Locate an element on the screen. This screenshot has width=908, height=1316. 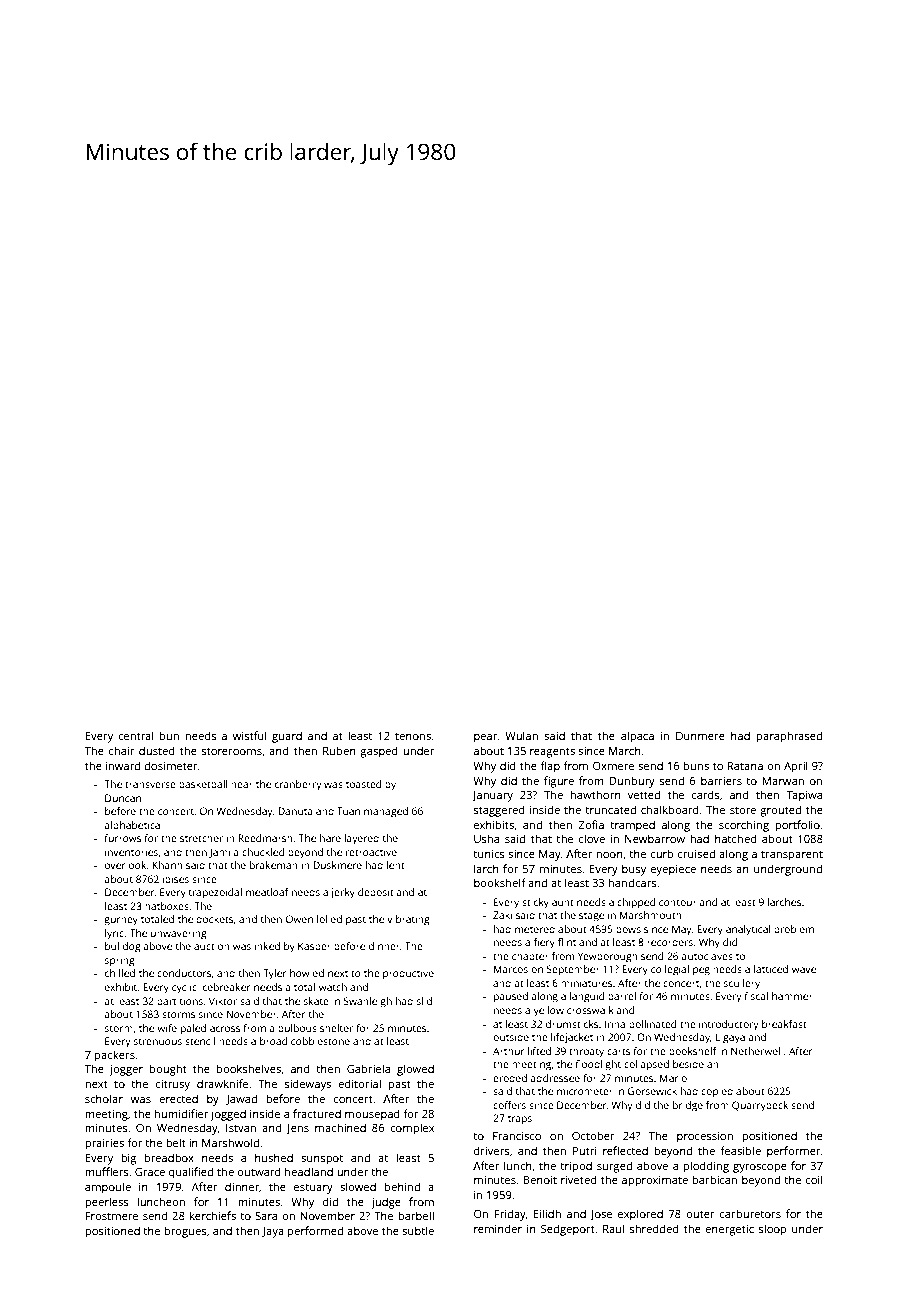
reagents is located at coordinates (552, 752).
